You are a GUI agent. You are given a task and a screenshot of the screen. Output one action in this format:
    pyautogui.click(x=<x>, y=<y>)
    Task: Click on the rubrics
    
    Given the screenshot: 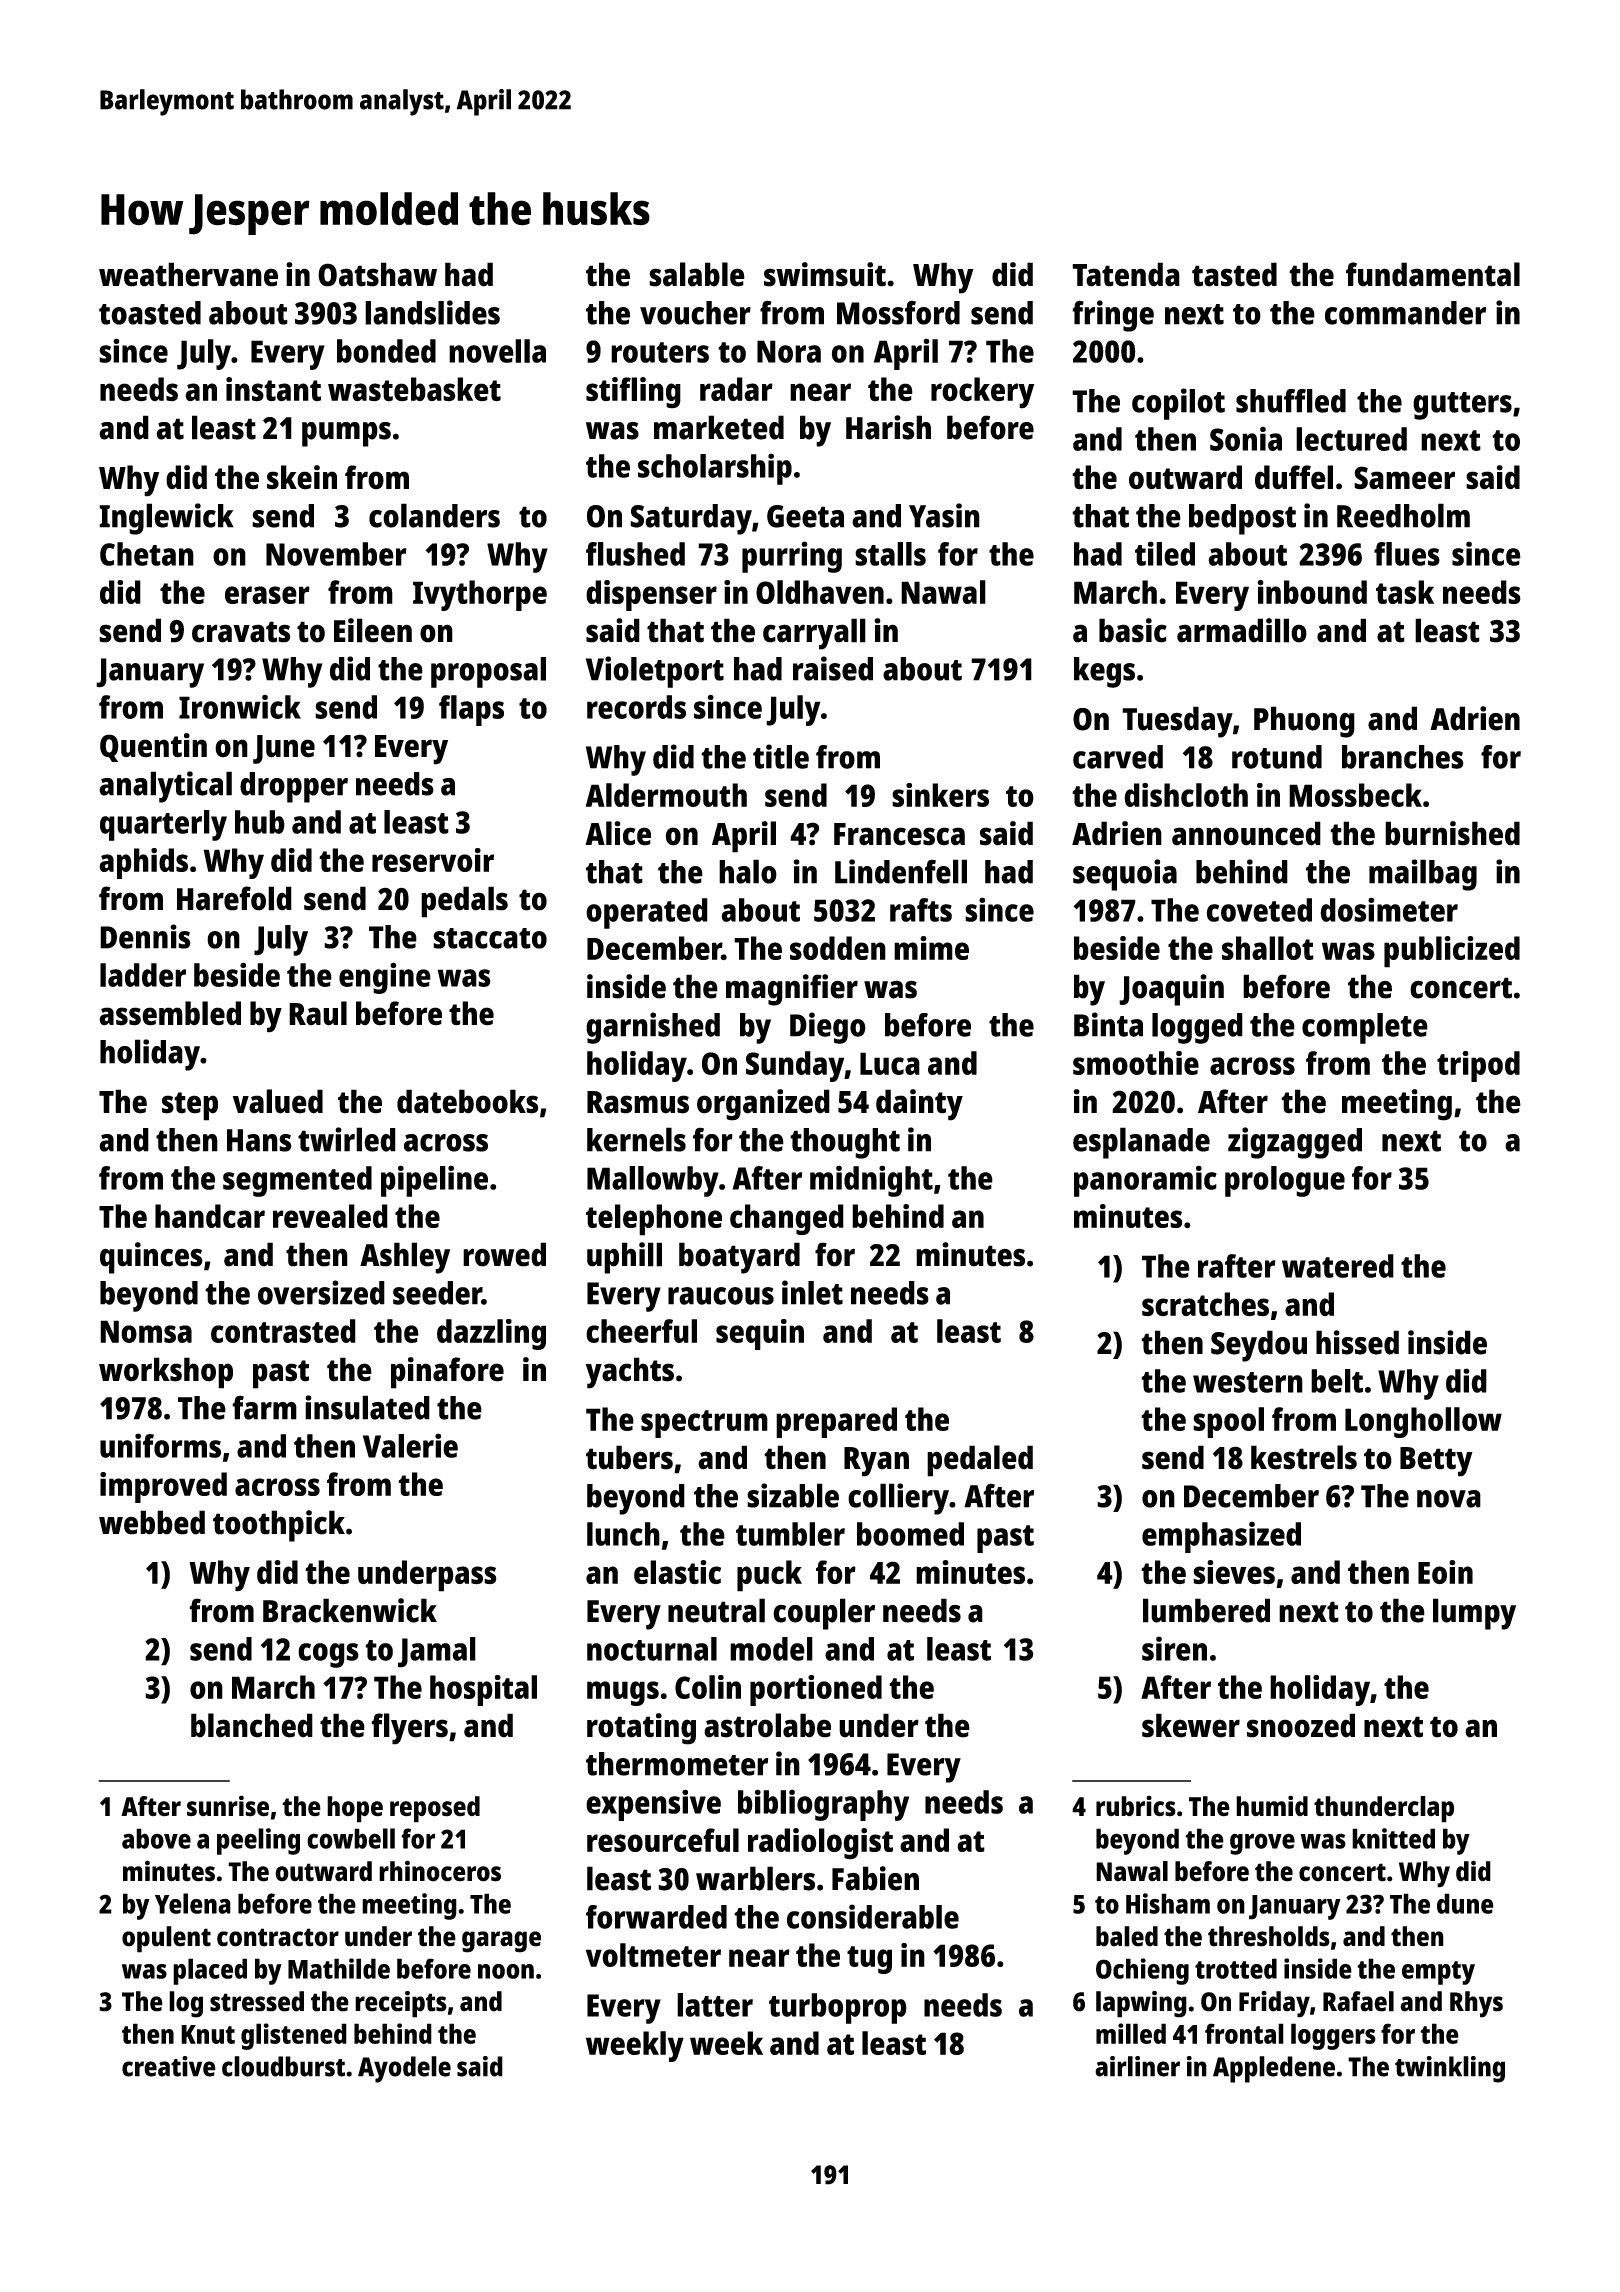 What is the action you would take?
    pyautogui.click(x=1136, y=1806)
